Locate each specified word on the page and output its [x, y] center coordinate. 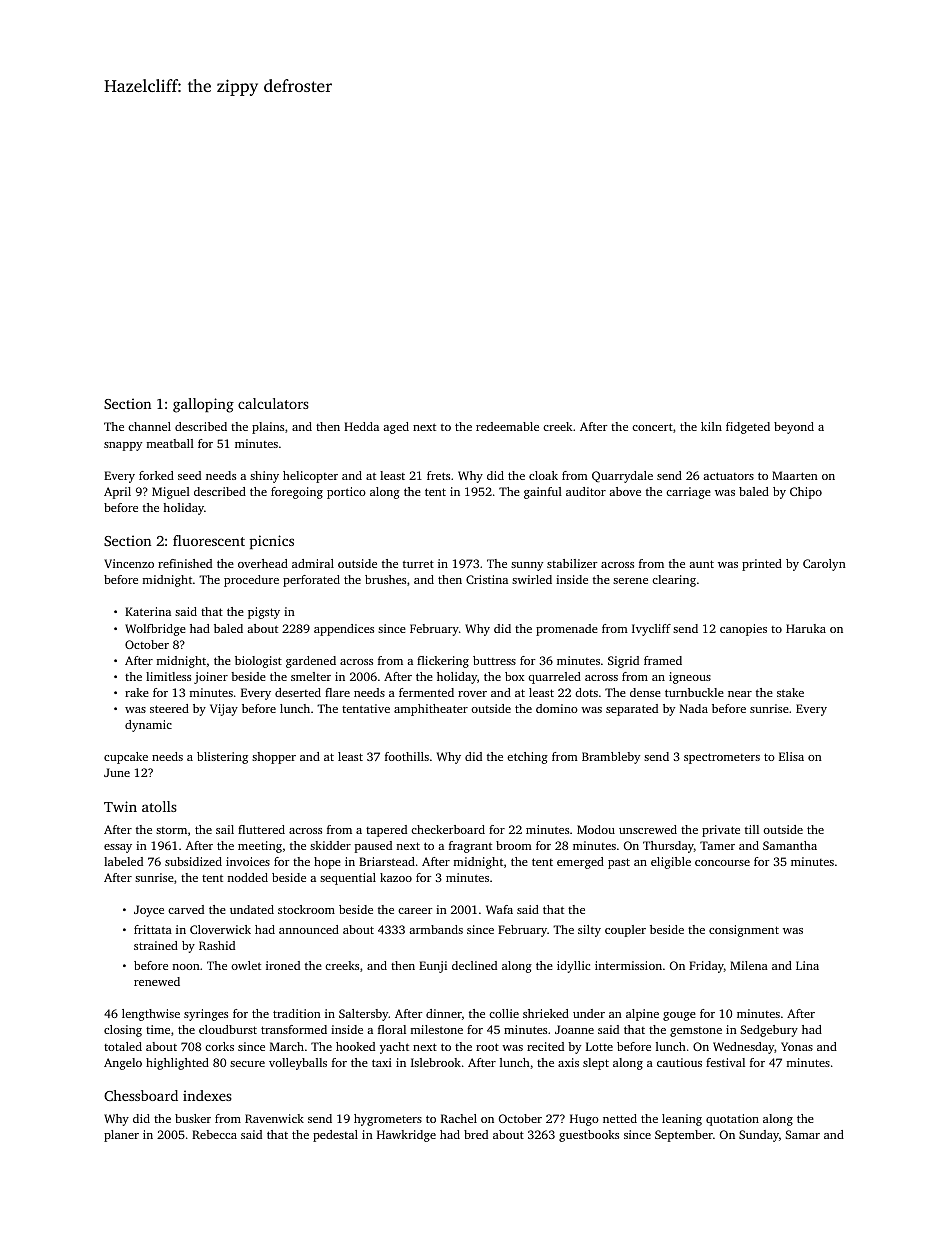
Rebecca [214, 1134]
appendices [344, 630]
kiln [711, 426]
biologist [258, 662]
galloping [203, 405]
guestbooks [589, 1136]
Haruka [806, 628]
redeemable [507, 426]
